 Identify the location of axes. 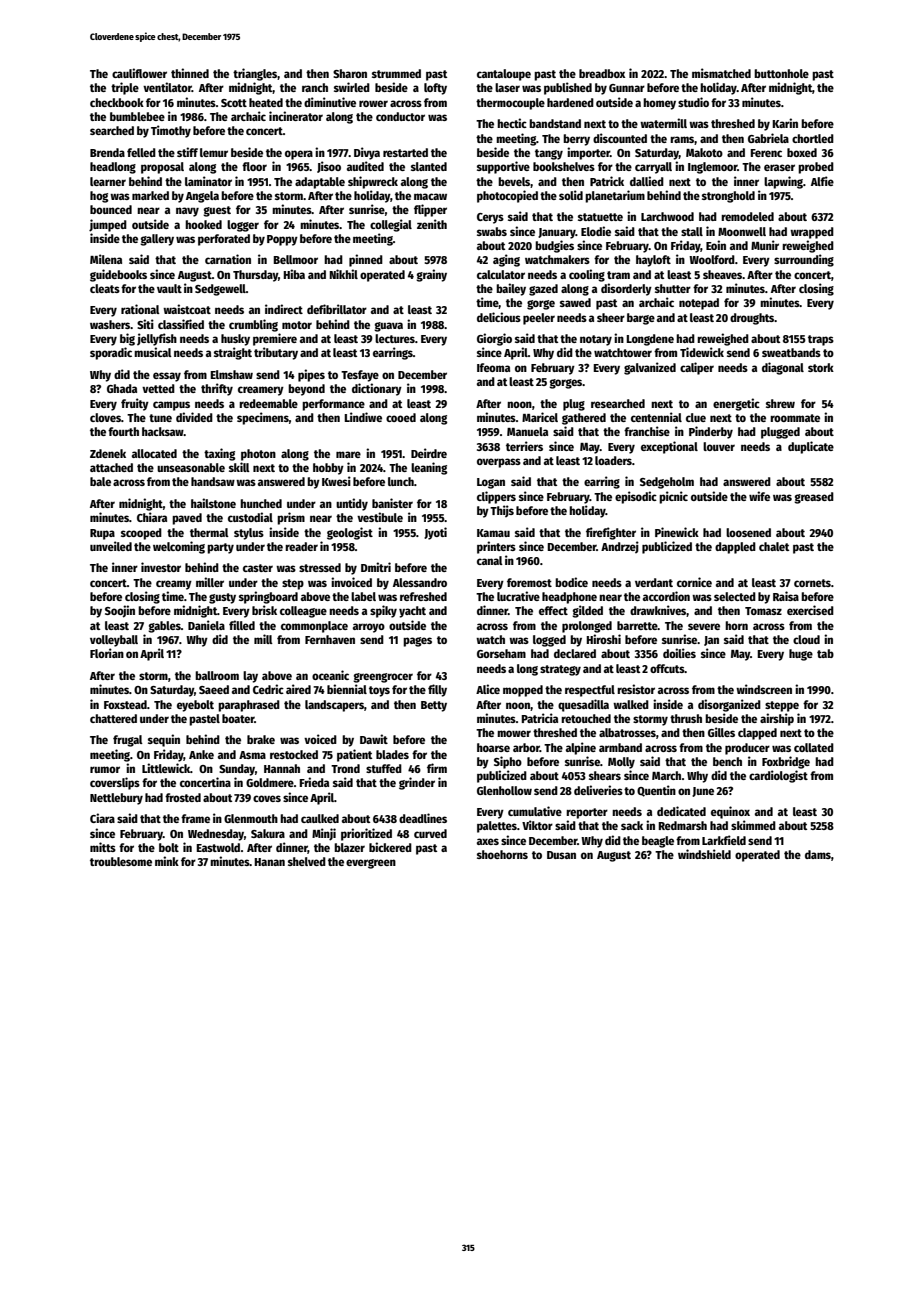
(488, 841).
